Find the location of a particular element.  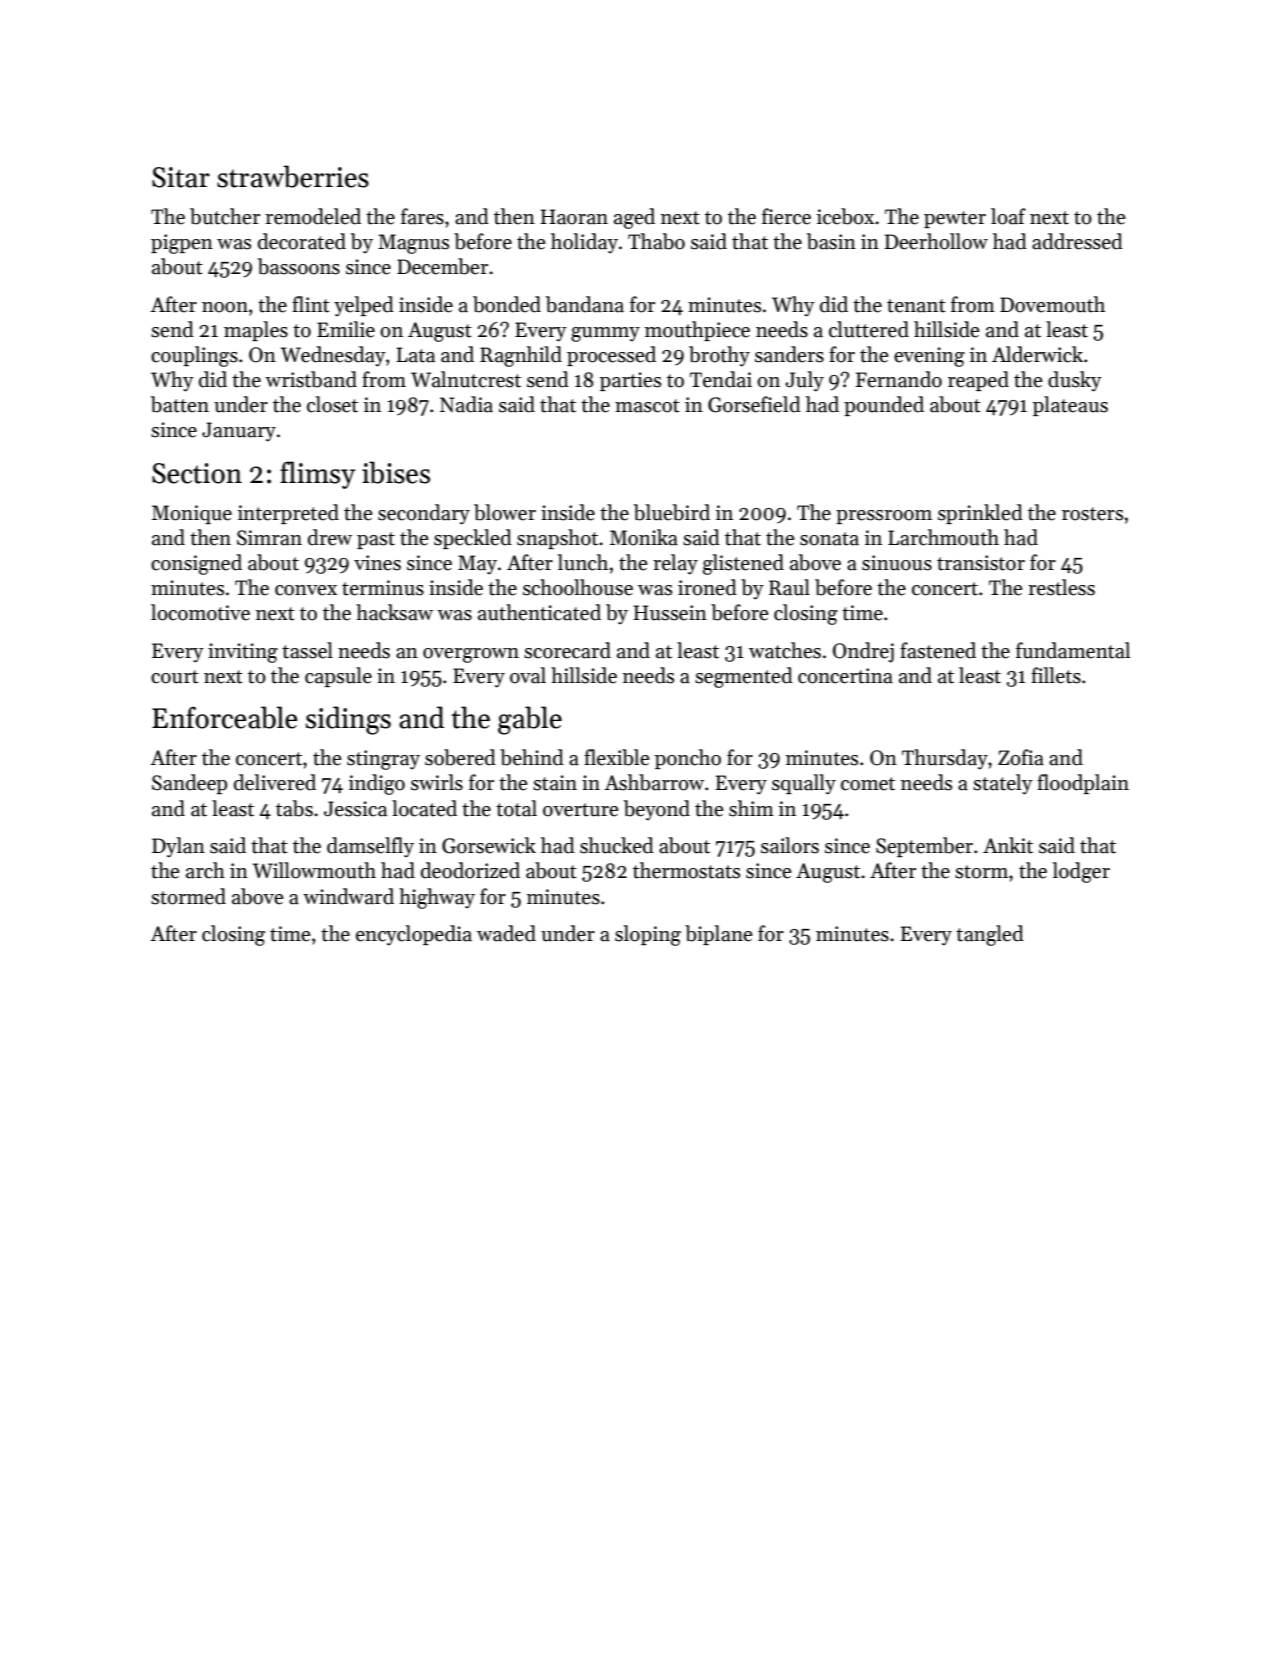

fastened is located at coordinates (938, 650).
